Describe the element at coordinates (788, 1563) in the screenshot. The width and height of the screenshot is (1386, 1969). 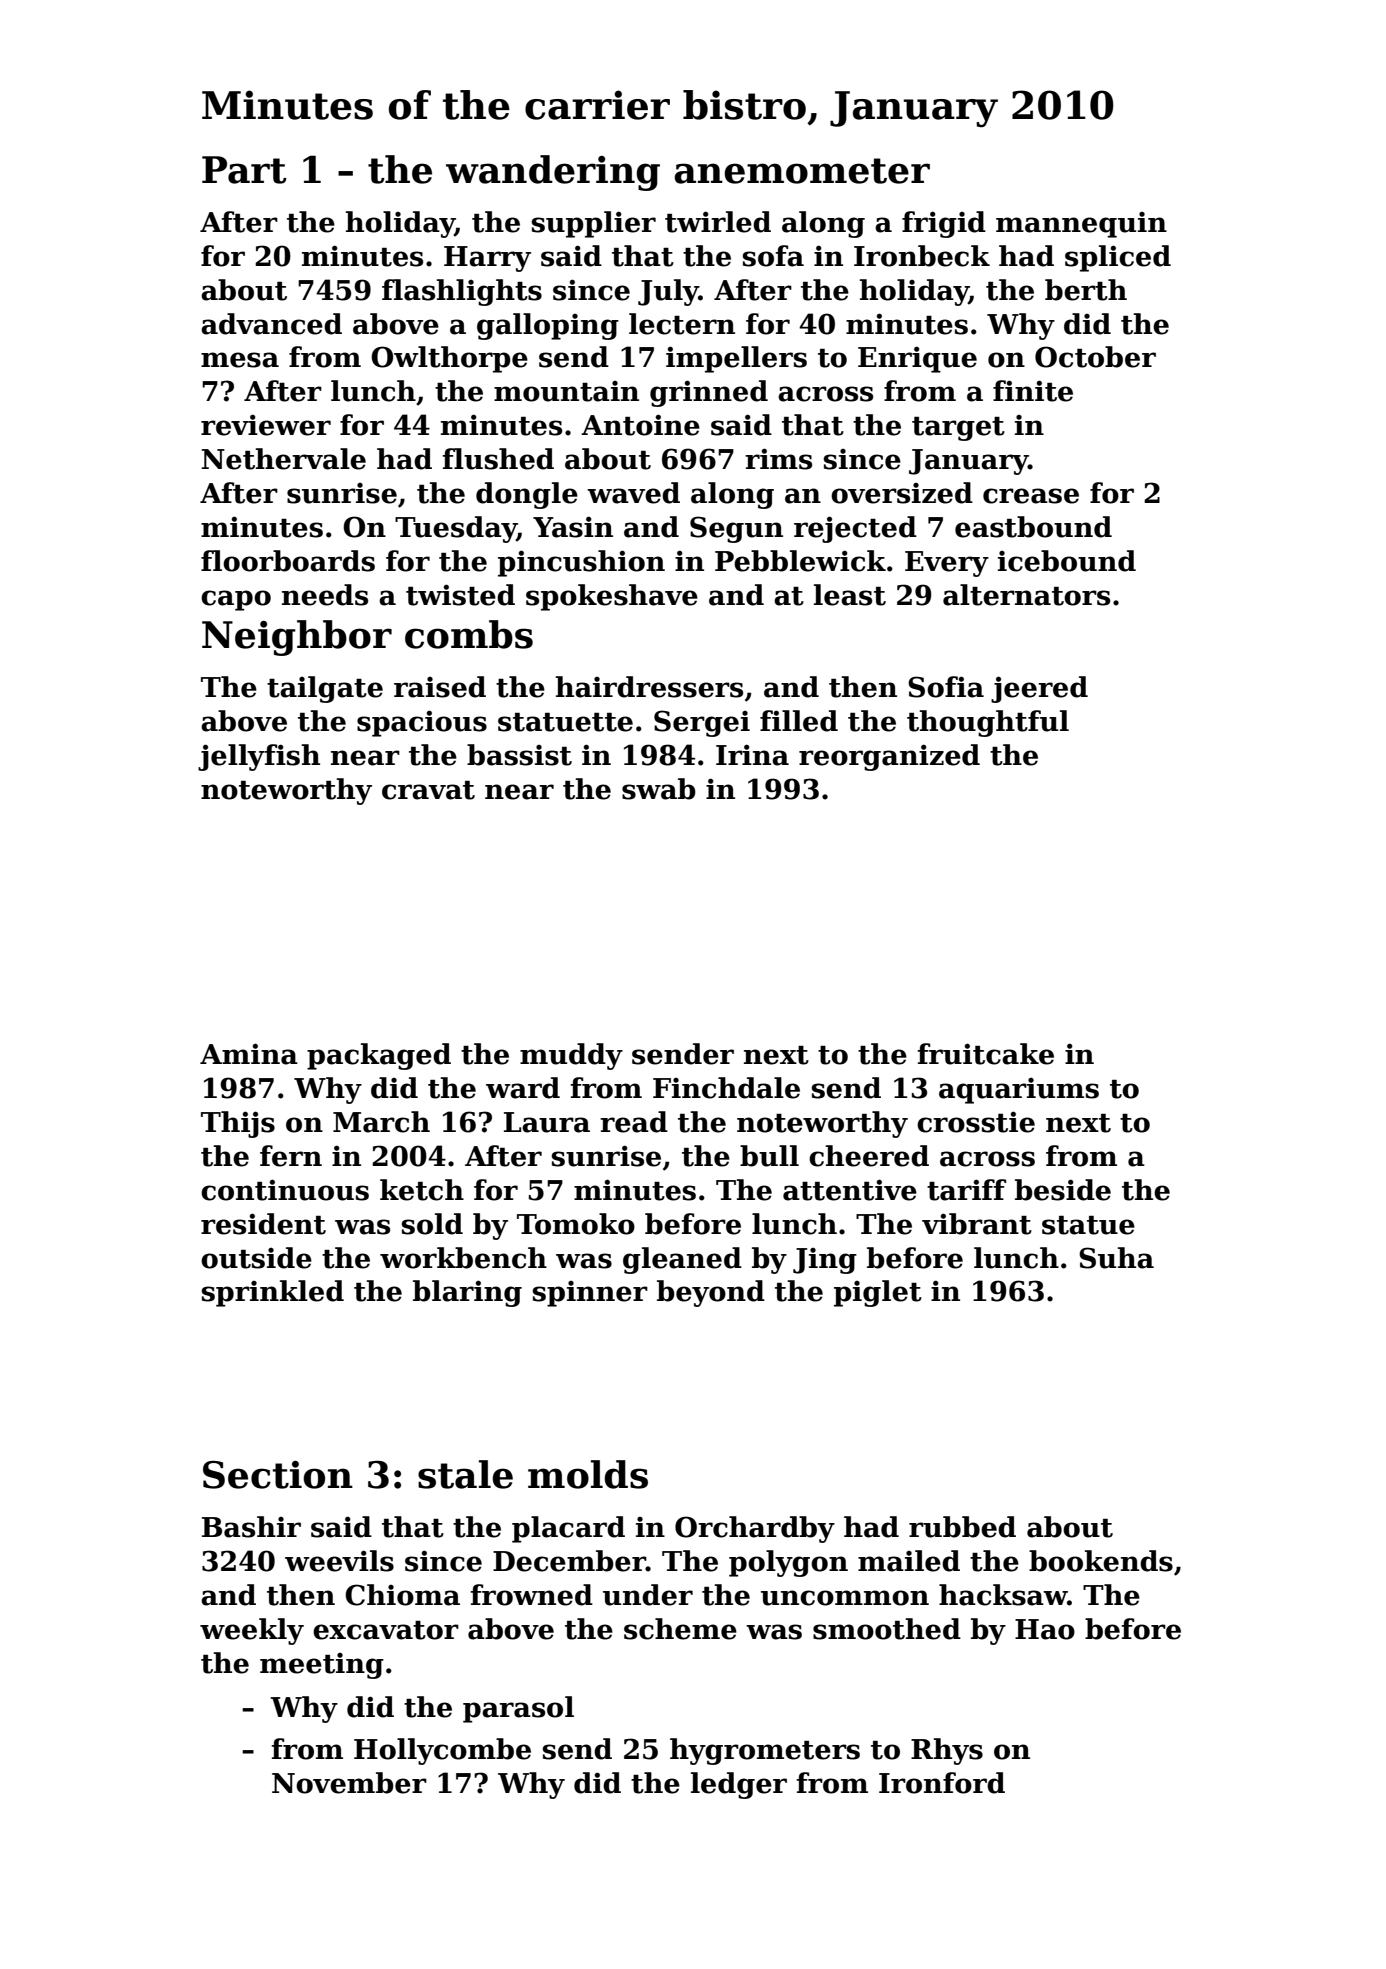
I see `polygon` at that location.
